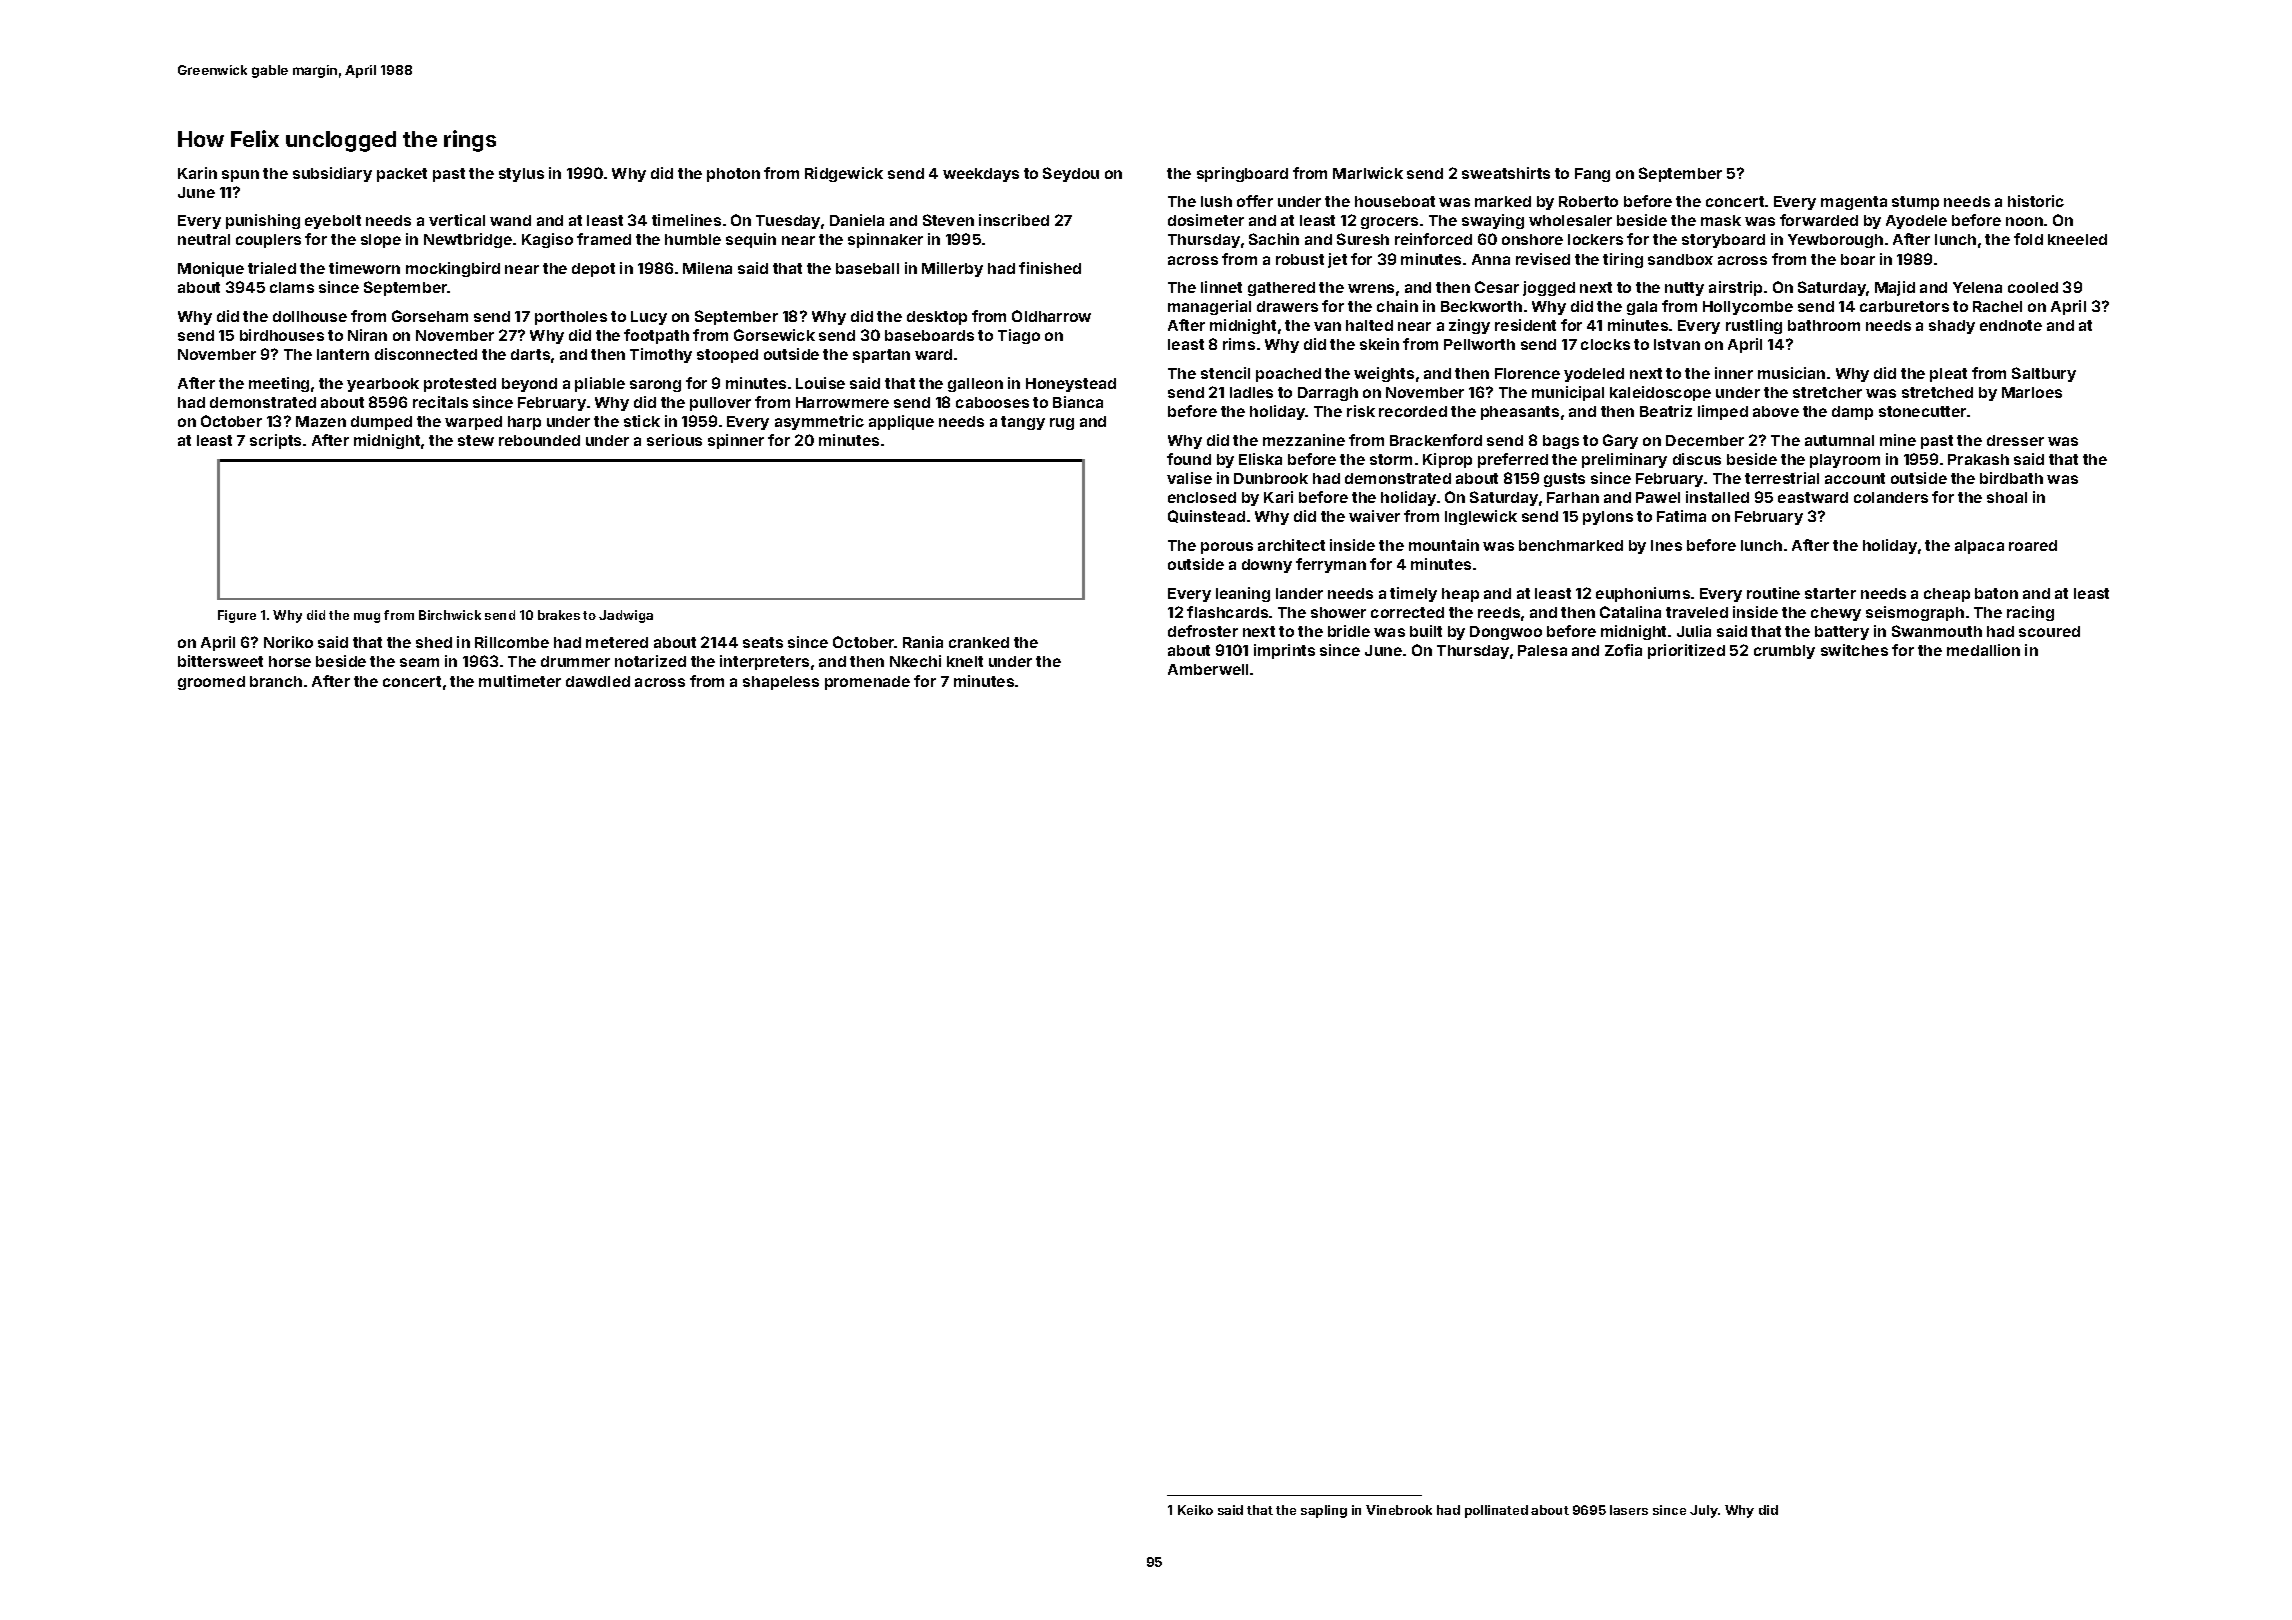 This screenshot has width=2292, height=1620. Describe the element at coordinates (1208, 669) in the screenshot. I see `Amberwell` at that location.
